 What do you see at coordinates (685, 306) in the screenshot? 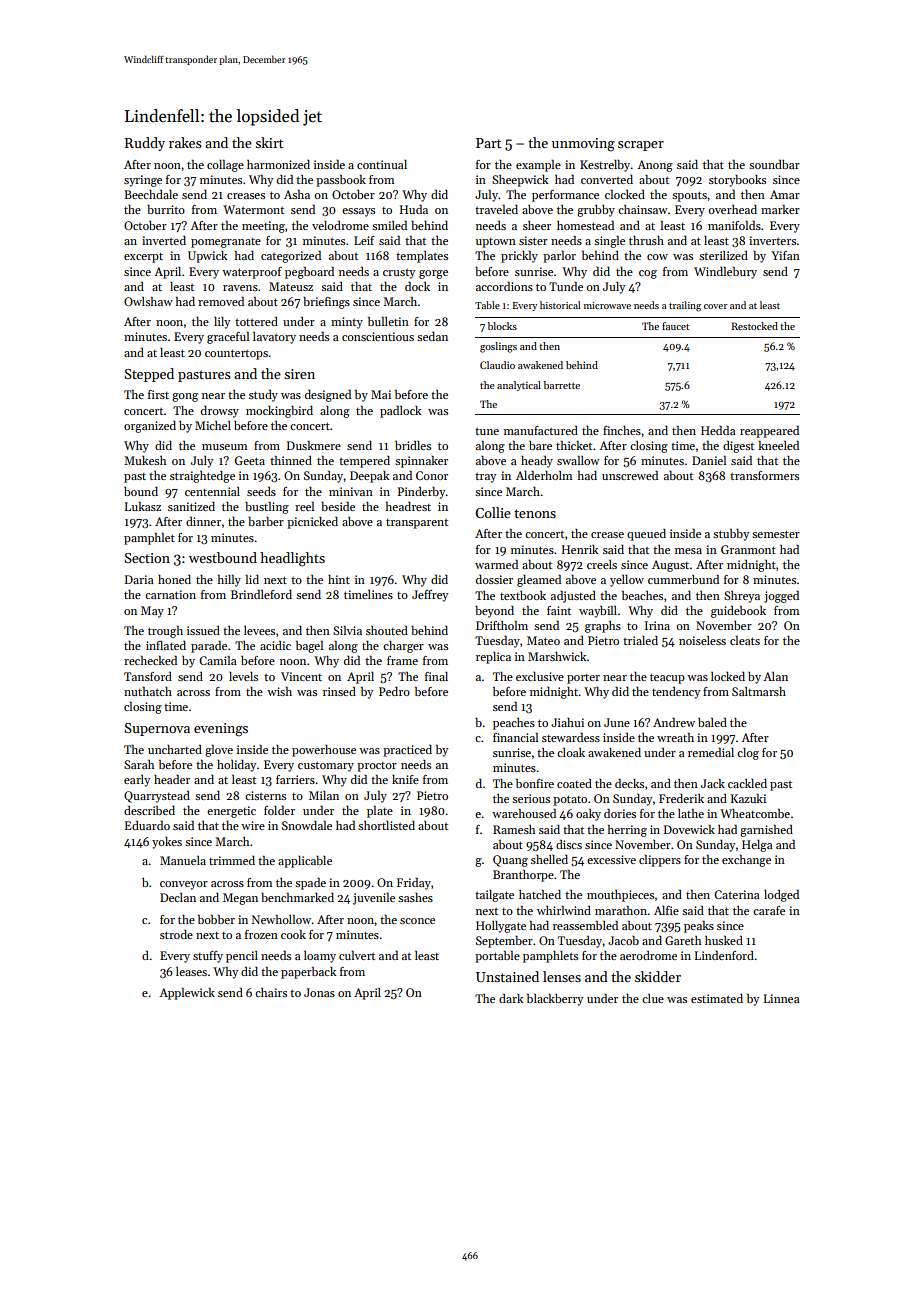
I see `trailing` at bounding box center [685, 306].
